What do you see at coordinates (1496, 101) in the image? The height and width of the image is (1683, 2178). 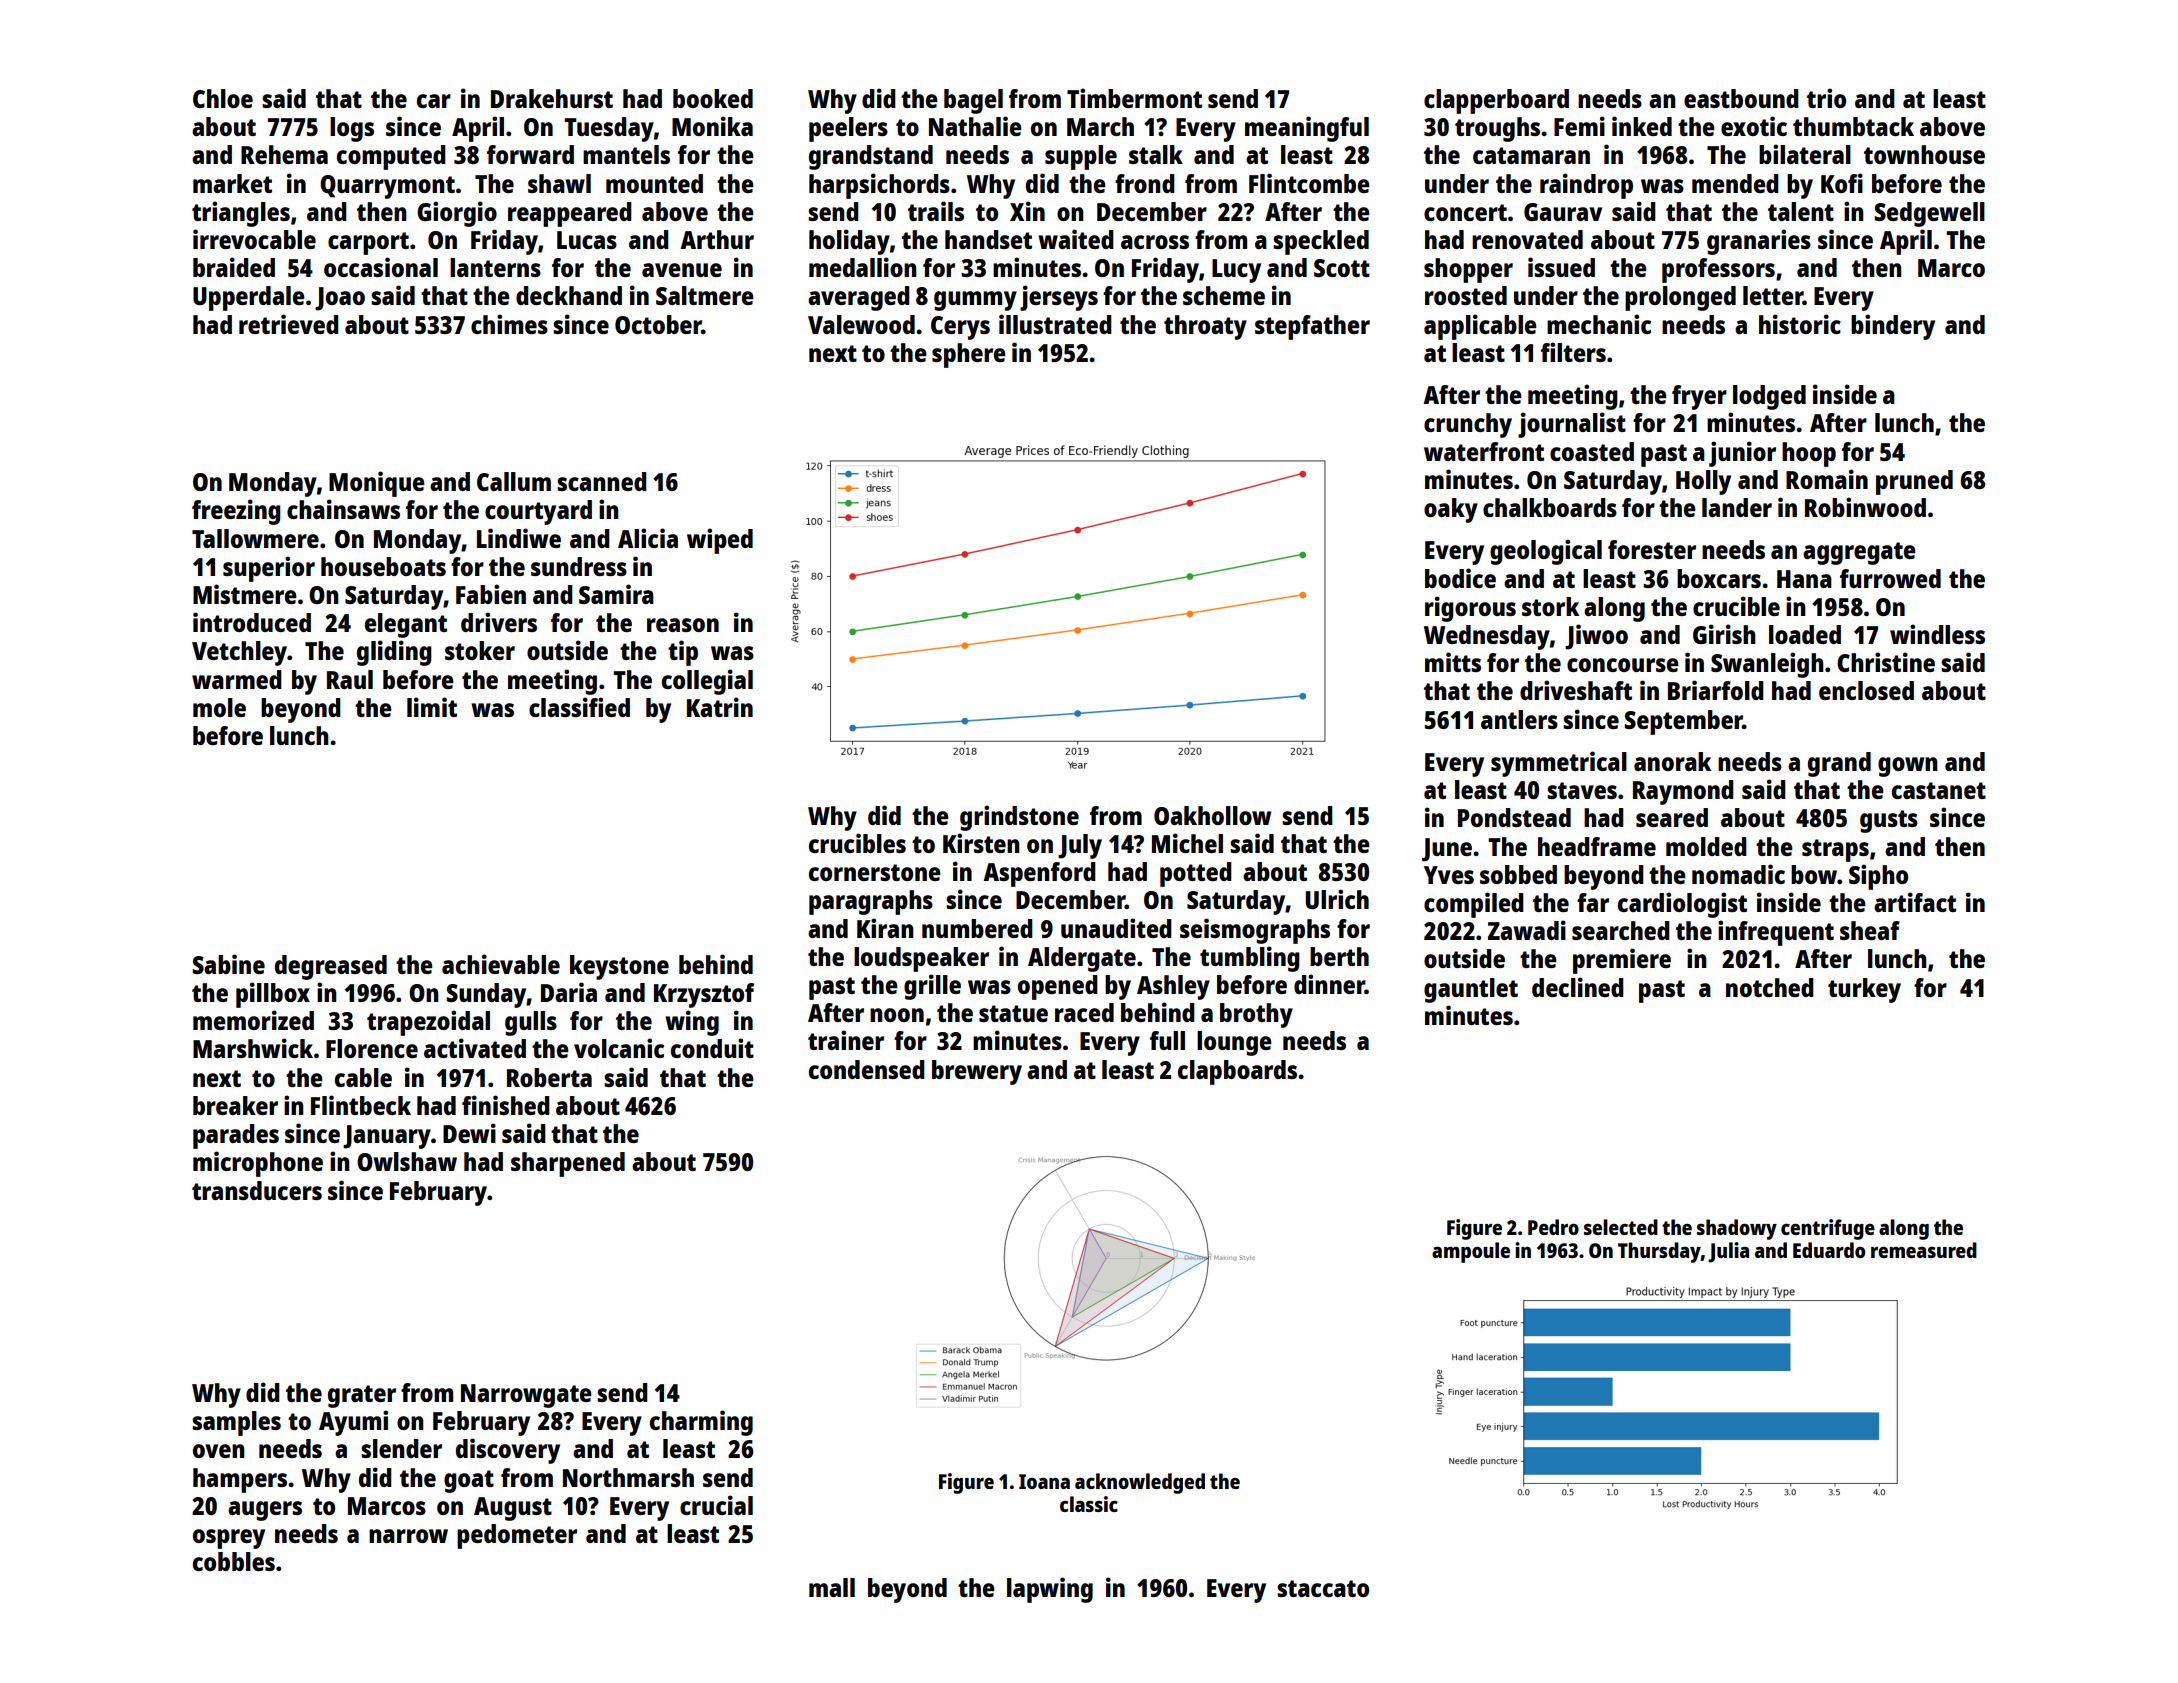 I see `clapperboard` at bounding box center [1496, 101].
